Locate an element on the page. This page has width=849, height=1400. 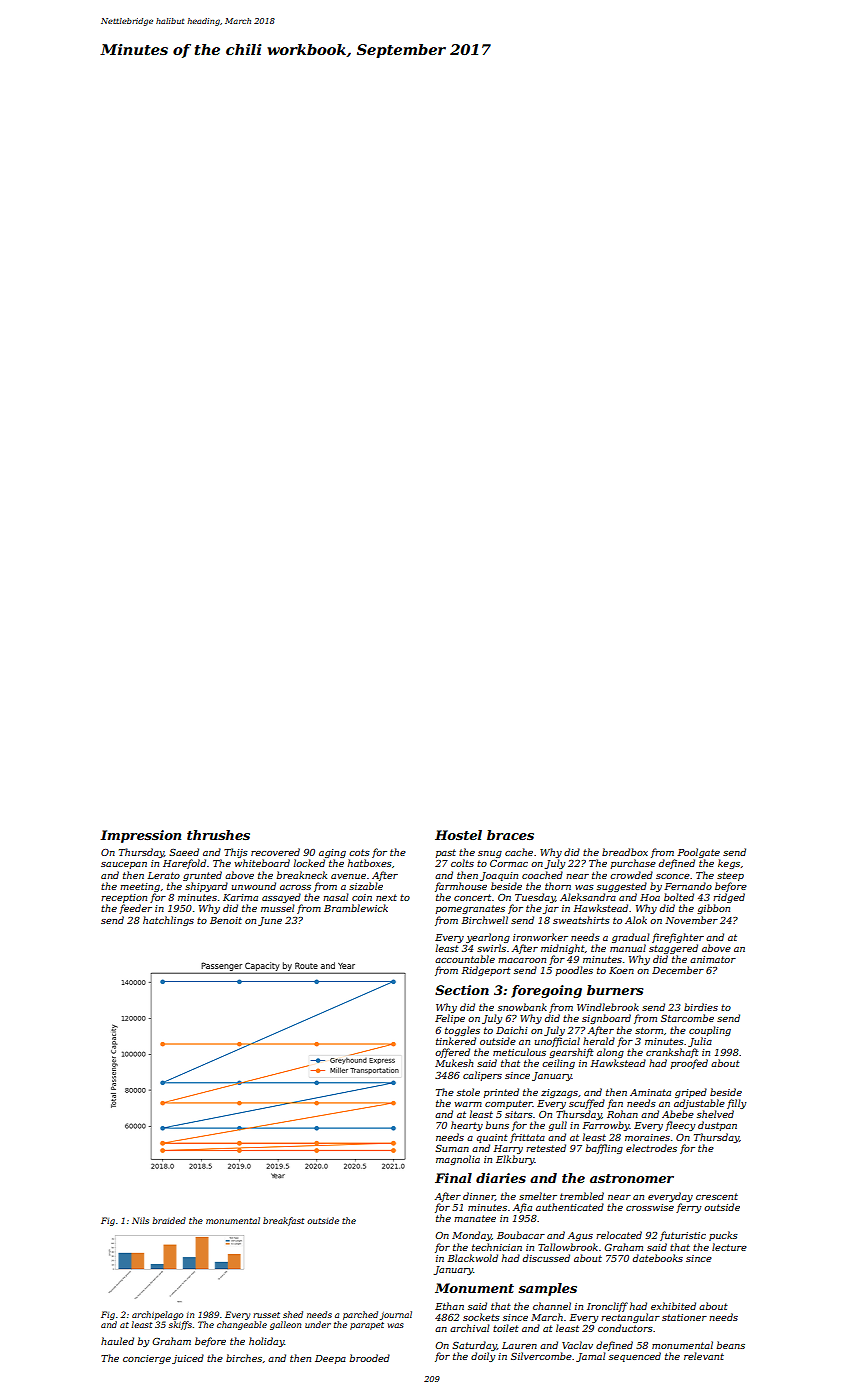
Bramblewick is located at coordinates (356, 908).
